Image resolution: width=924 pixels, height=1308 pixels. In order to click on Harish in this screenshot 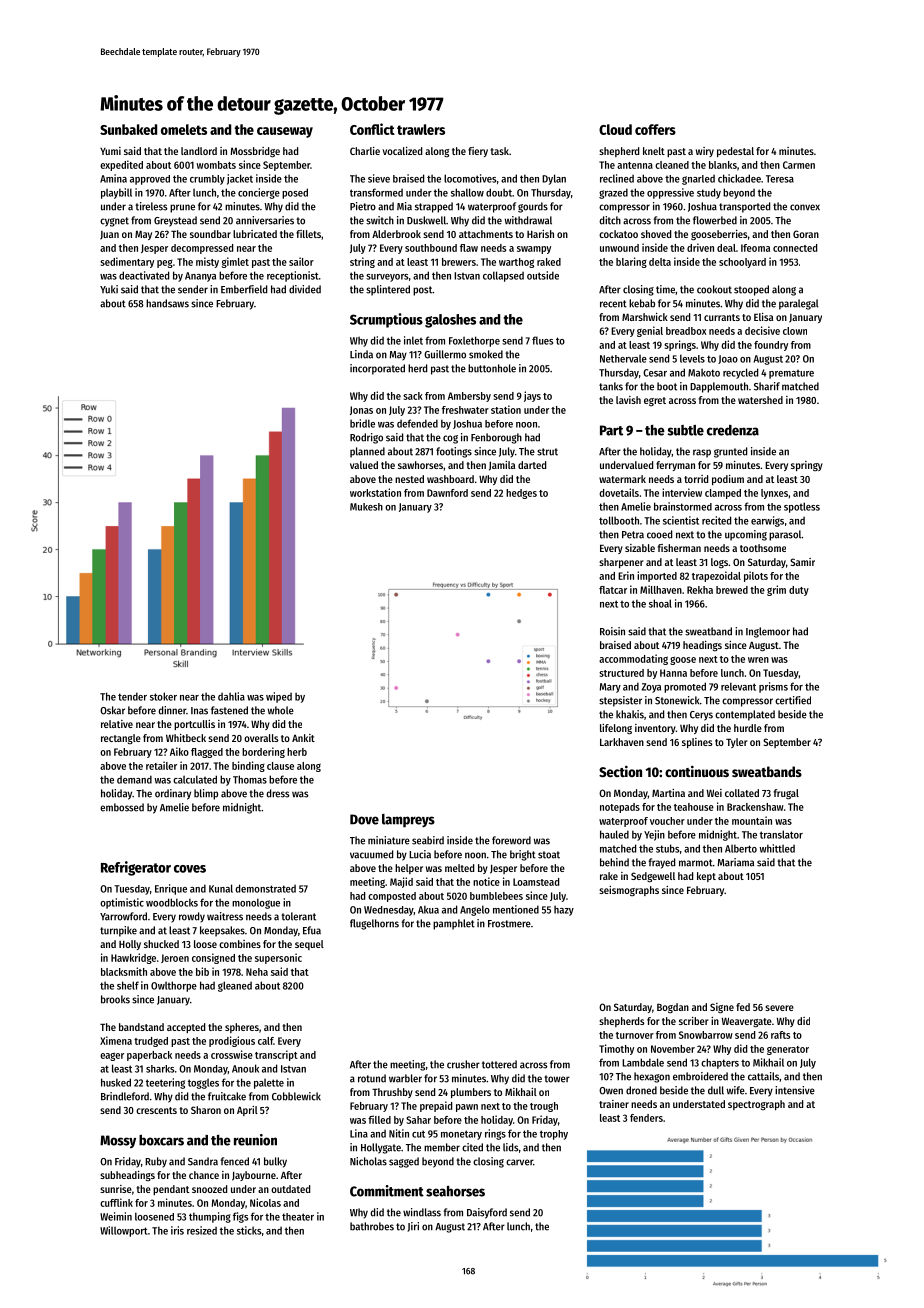, I will do `click(540, 234)`.
